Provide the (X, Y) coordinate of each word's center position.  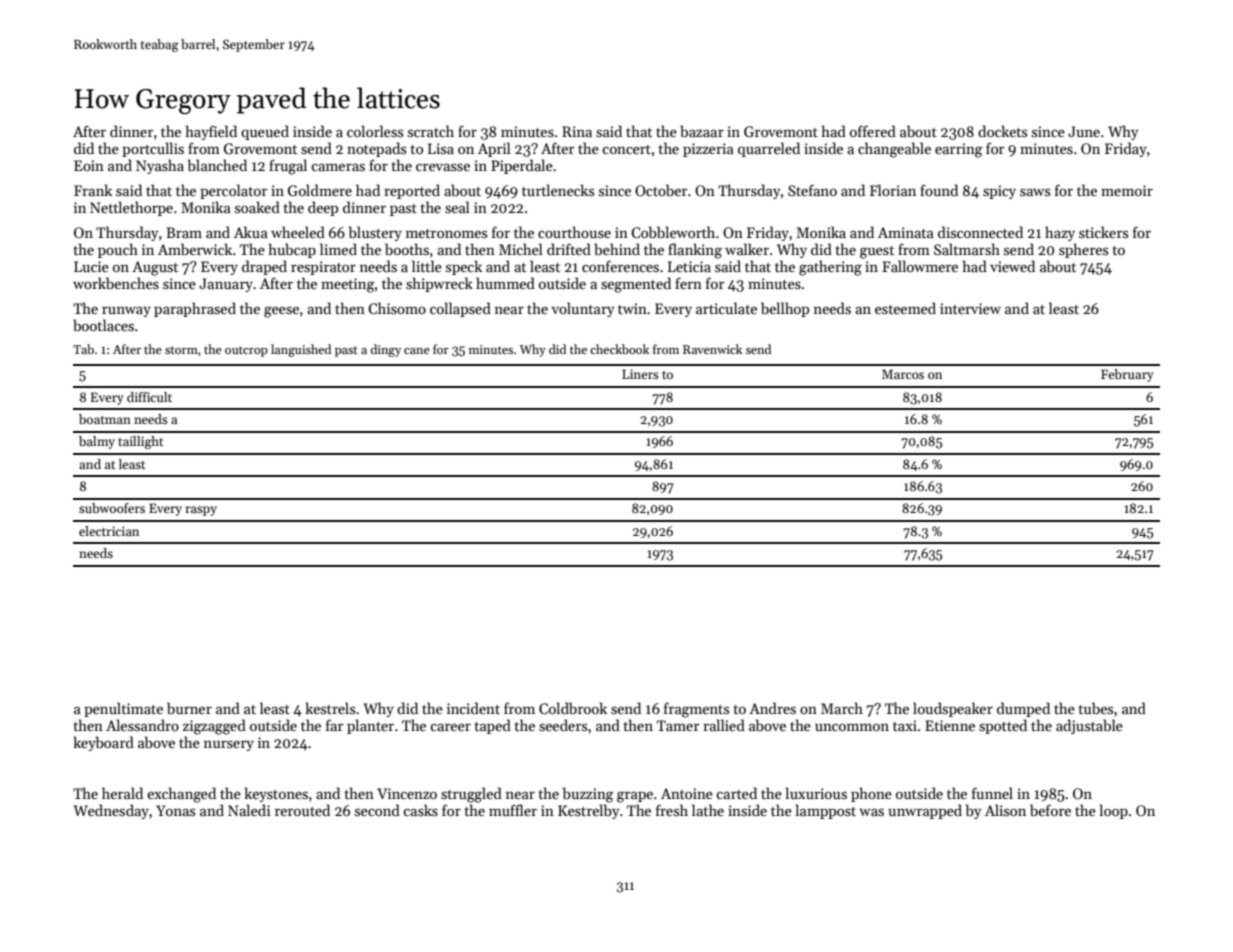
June (1084, 131)
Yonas (175, 810)
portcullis (153, 149)
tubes (1095, 708)
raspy (201, 511)
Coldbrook (573, 708)
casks (420, 810)
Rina (577, 131)
